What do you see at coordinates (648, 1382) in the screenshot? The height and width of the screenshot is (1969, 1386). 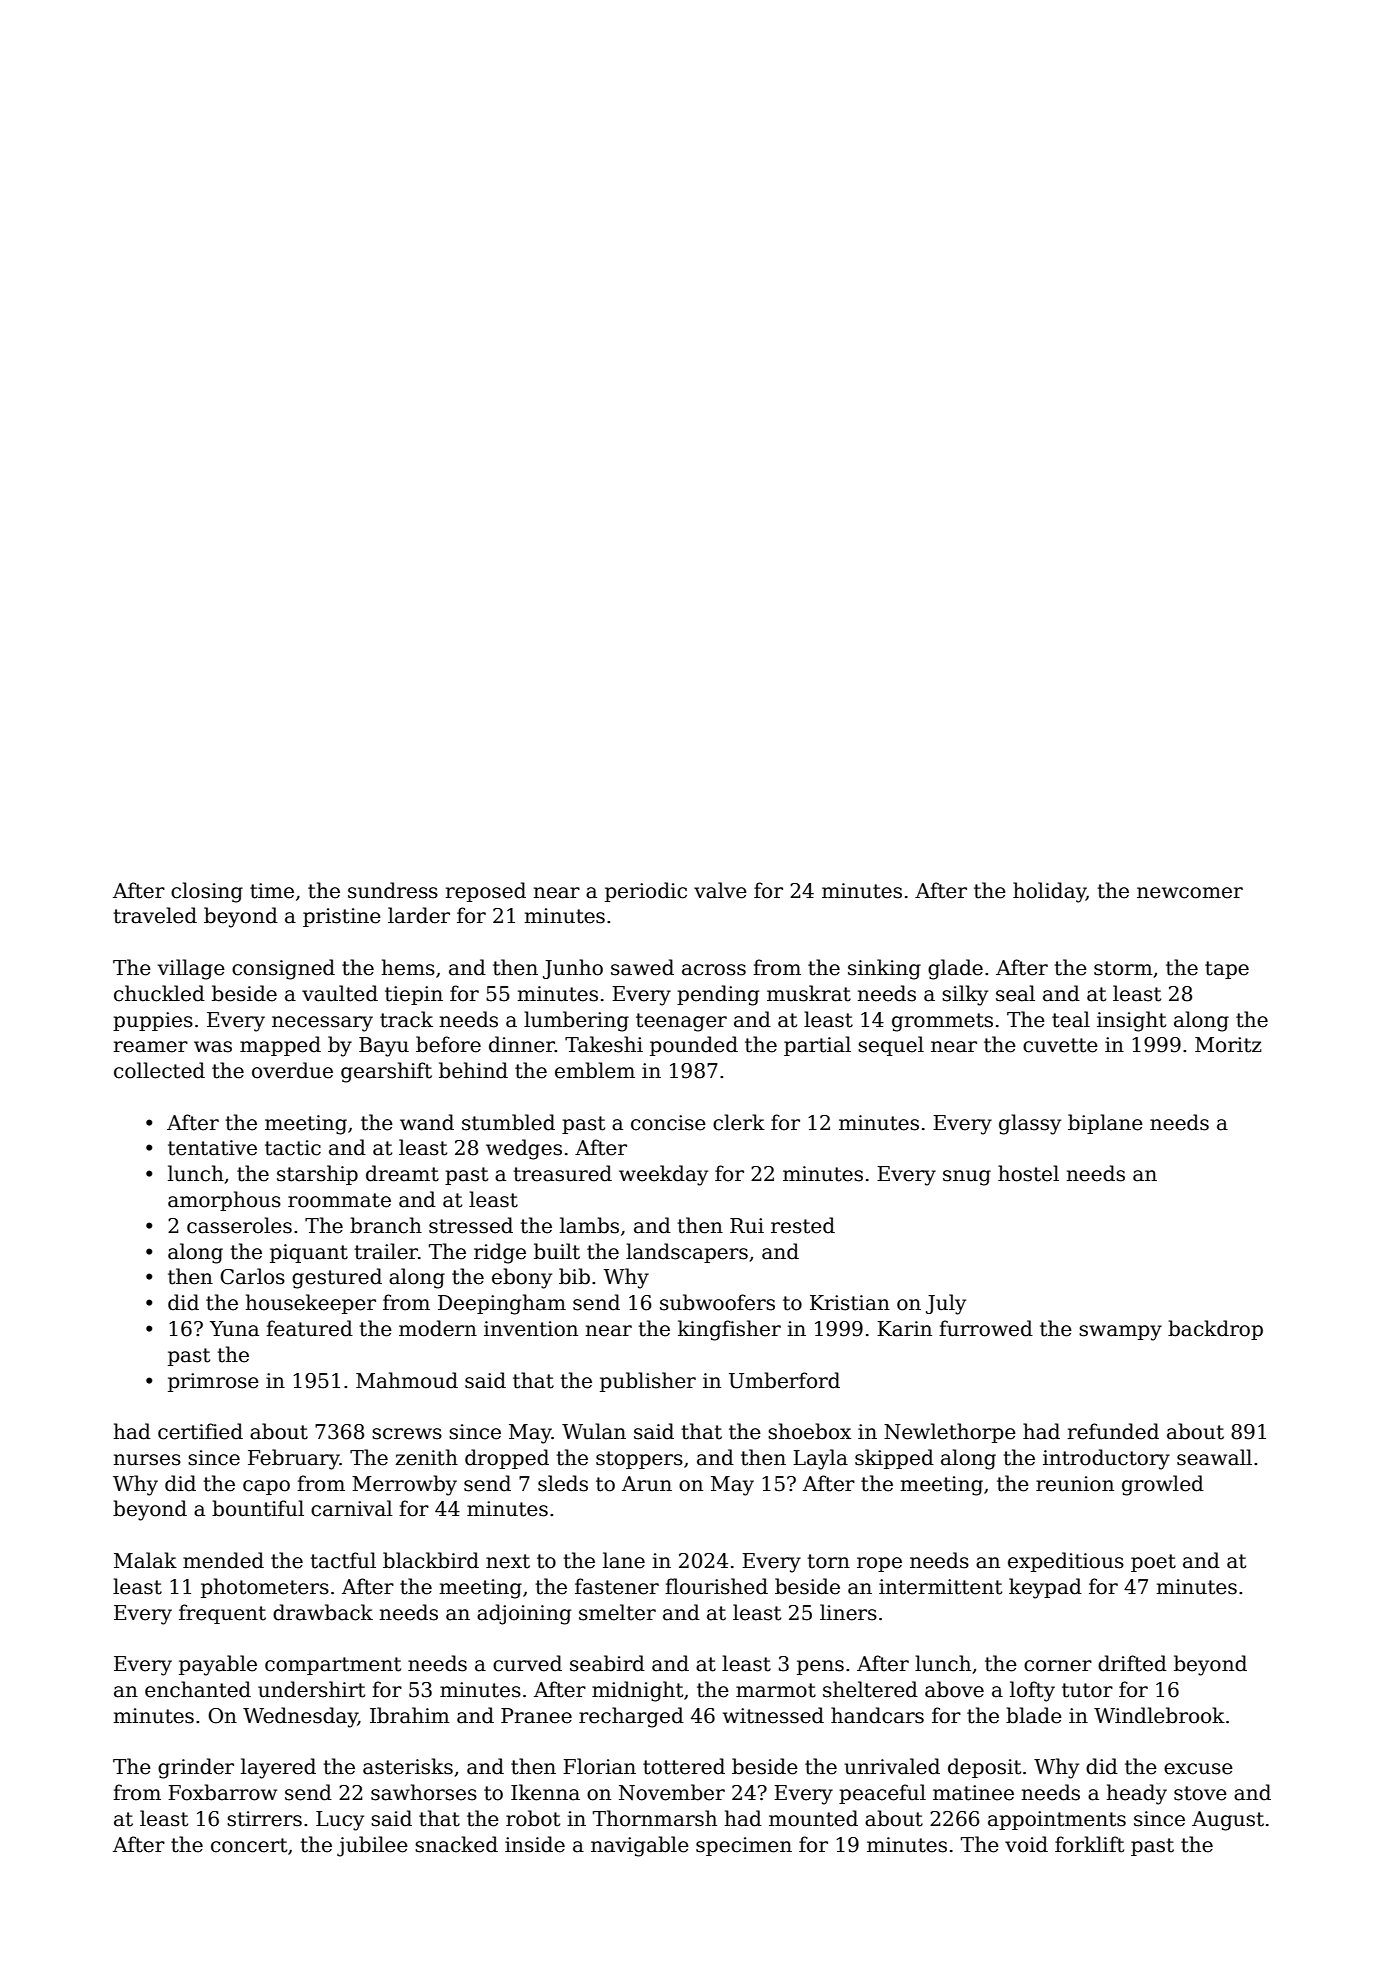 I see `publisher` at bounding box center [648, 1382].
